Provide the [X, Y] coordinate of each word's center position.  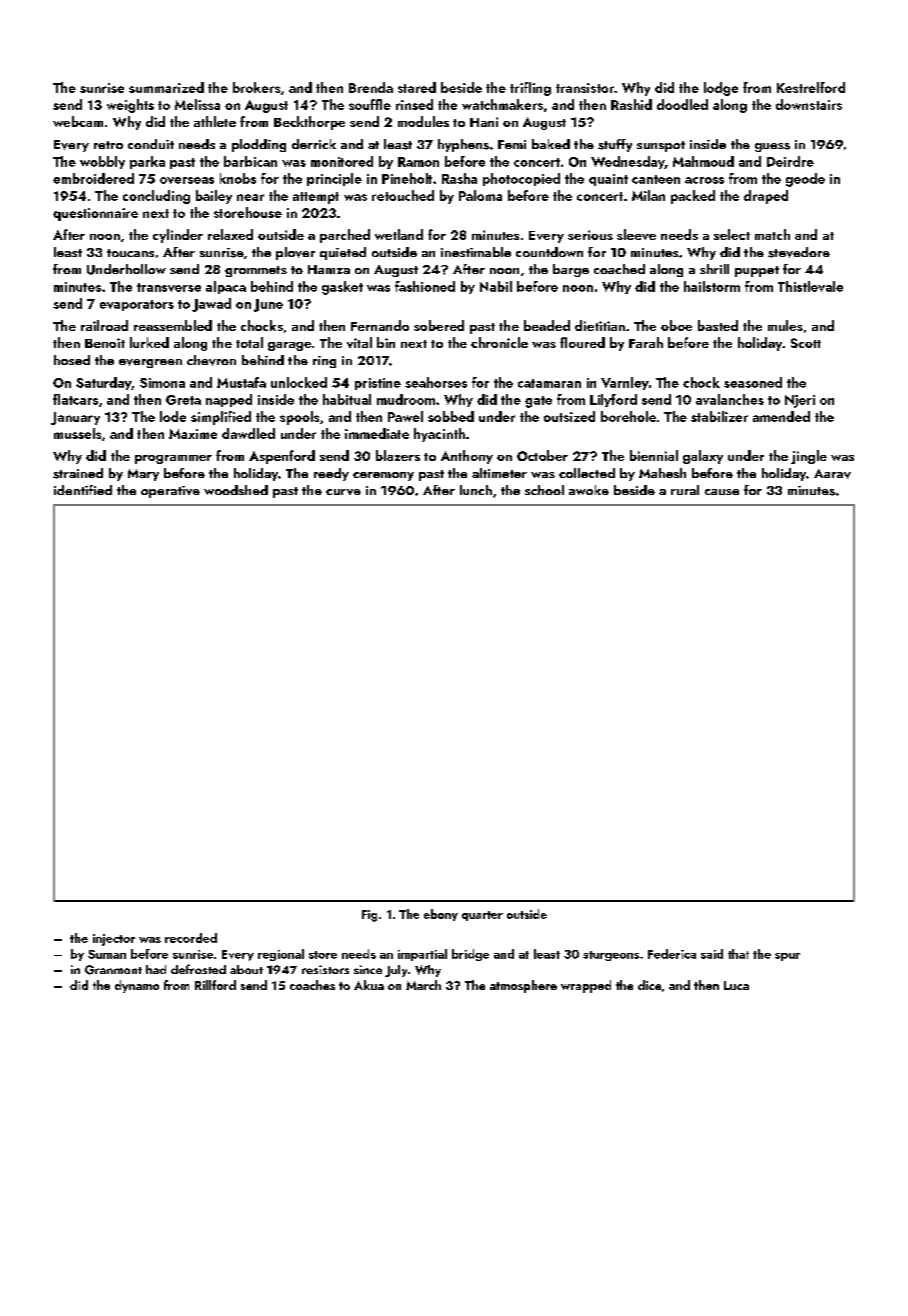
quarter [482, 916]
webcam [78, 121]
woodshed [236, 490]
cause [722, 492]
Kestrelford [811, 87]
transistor [585, 88]
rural [685, 490]
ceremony [383, 476]
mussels [77, 433]
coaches [312, 985]
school [544, 490]
